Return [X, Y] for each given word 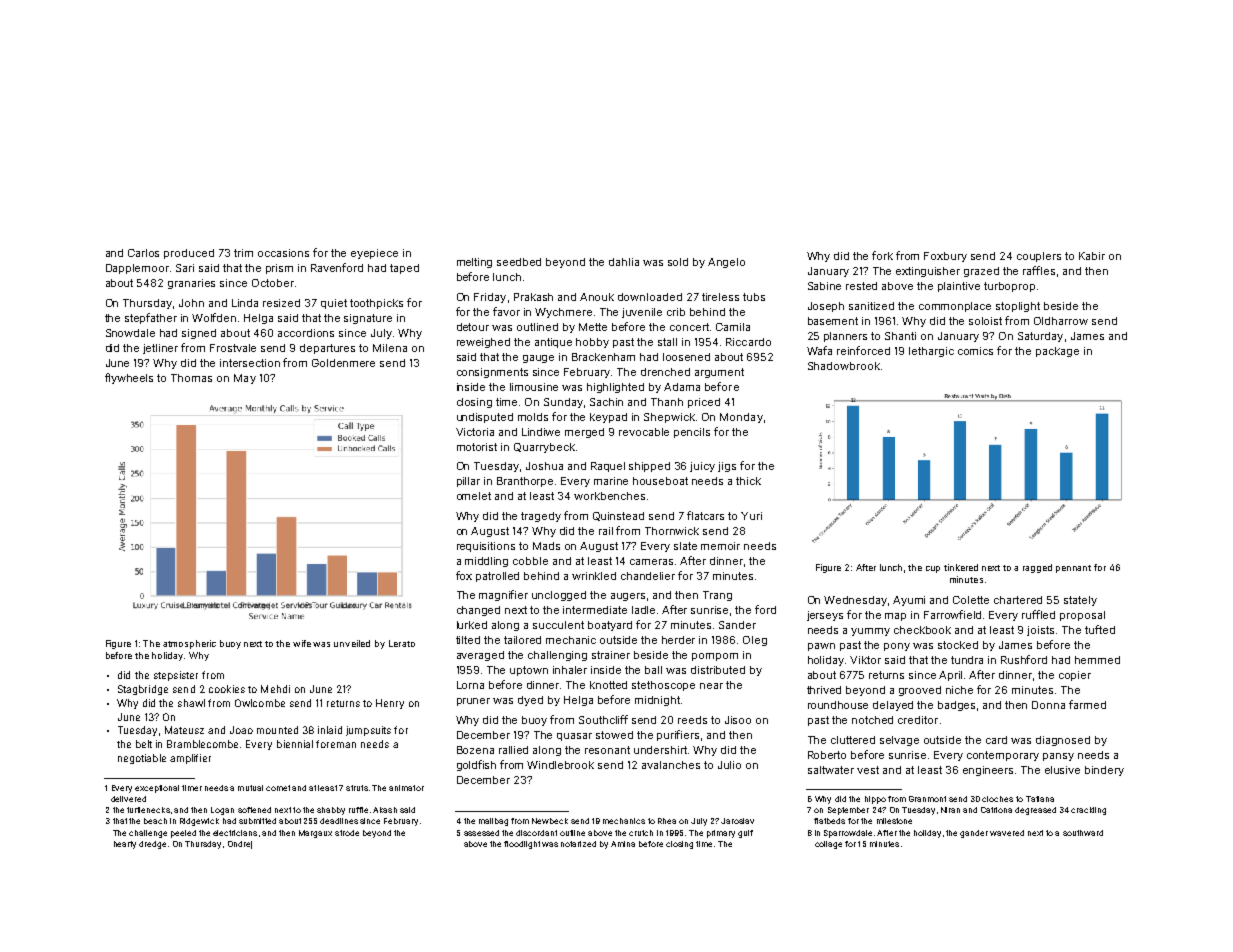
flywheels [129, 378]
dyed [530, 701]
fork [882, 255]
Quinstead [618, 516]
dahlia [624, 262]
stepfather [151, 318]
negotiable [142, 759]
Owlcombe [260, 703]
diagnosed [1063, 741]
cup [933, 569]
